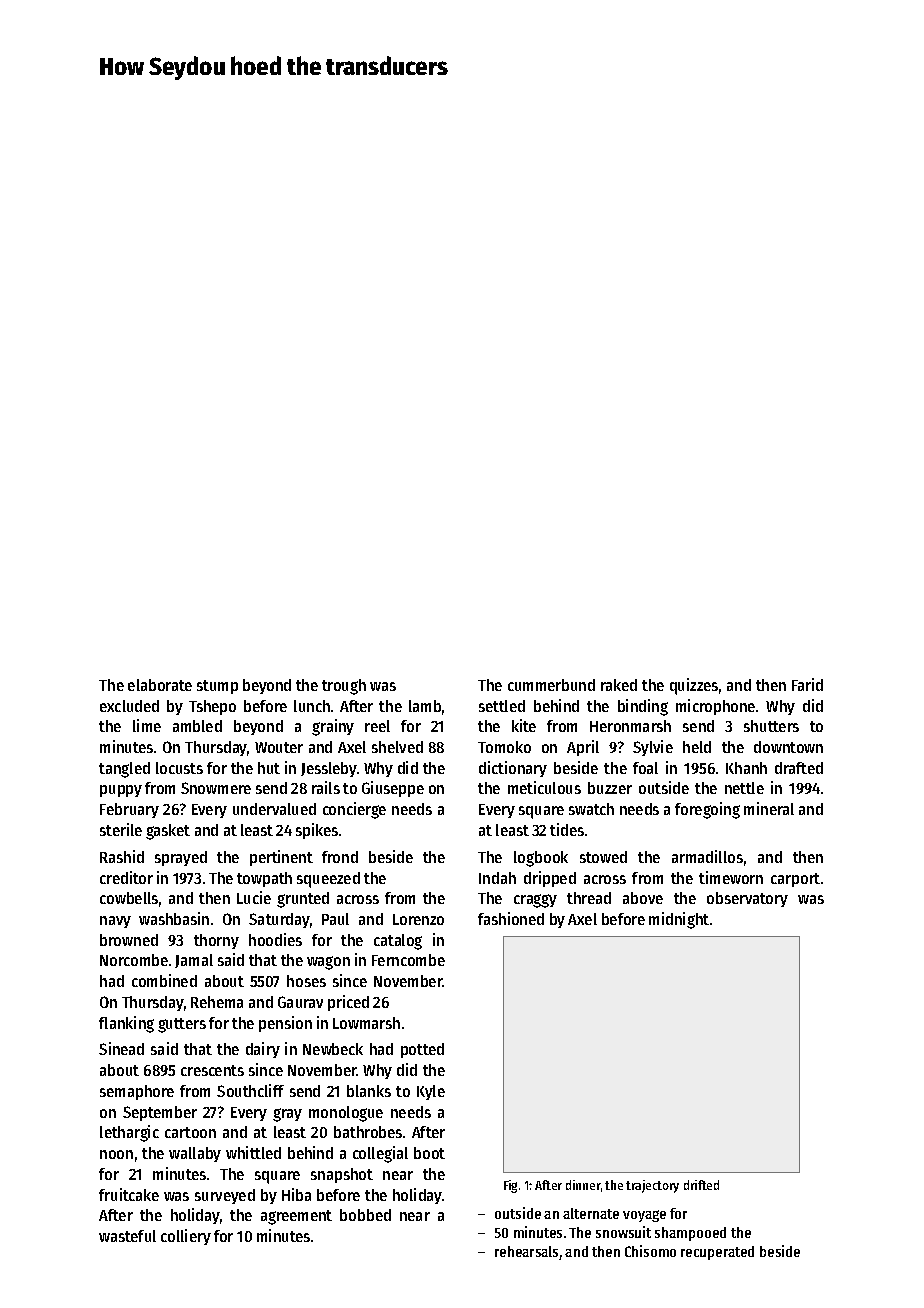 This screenshot has width=924, height=1308. Describe the element at coordinates (279, 747) in the screenshot. I see `Wouter` at that location.
